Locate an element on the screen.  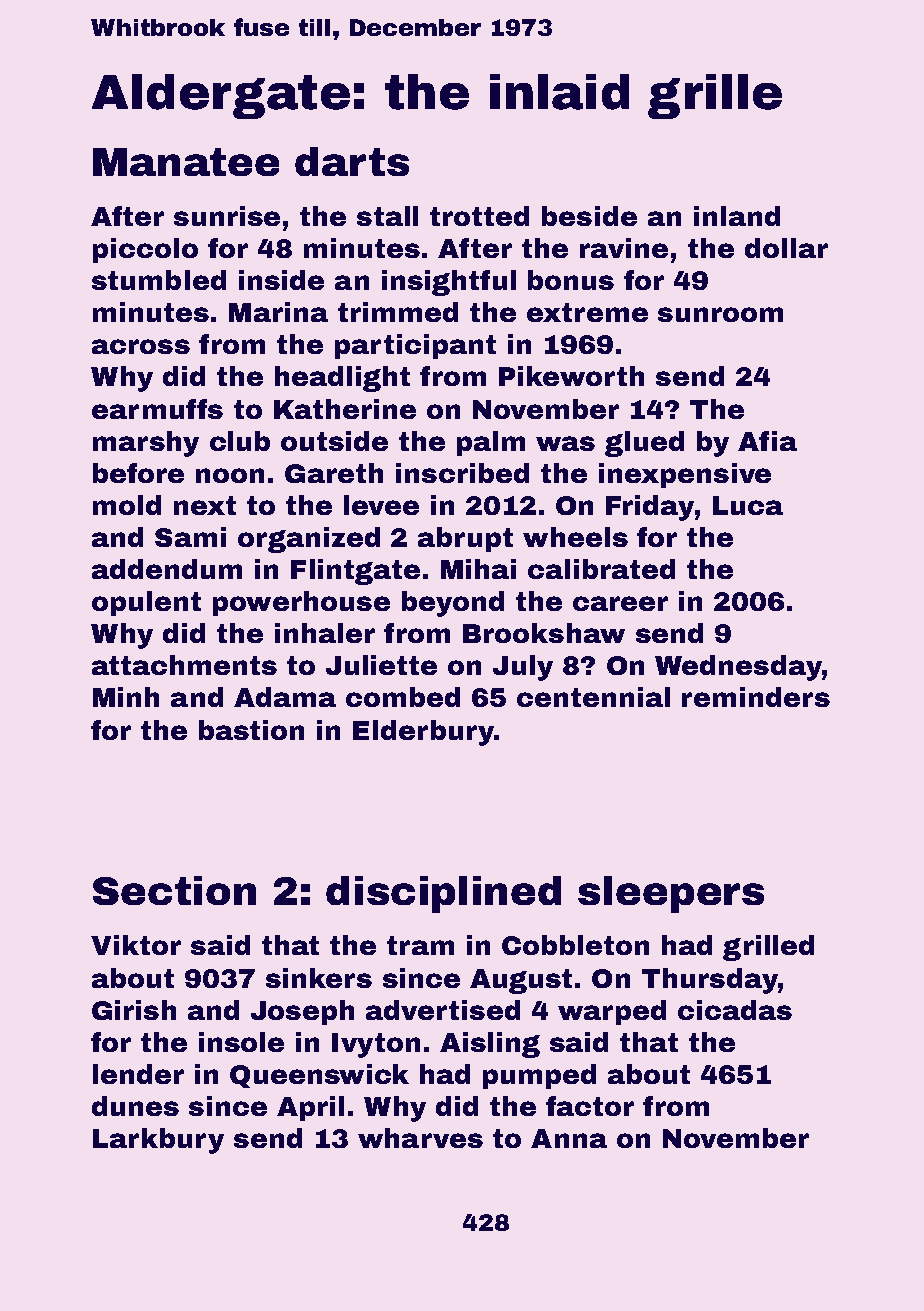
wharves is located at coordinates (420, 1138).
